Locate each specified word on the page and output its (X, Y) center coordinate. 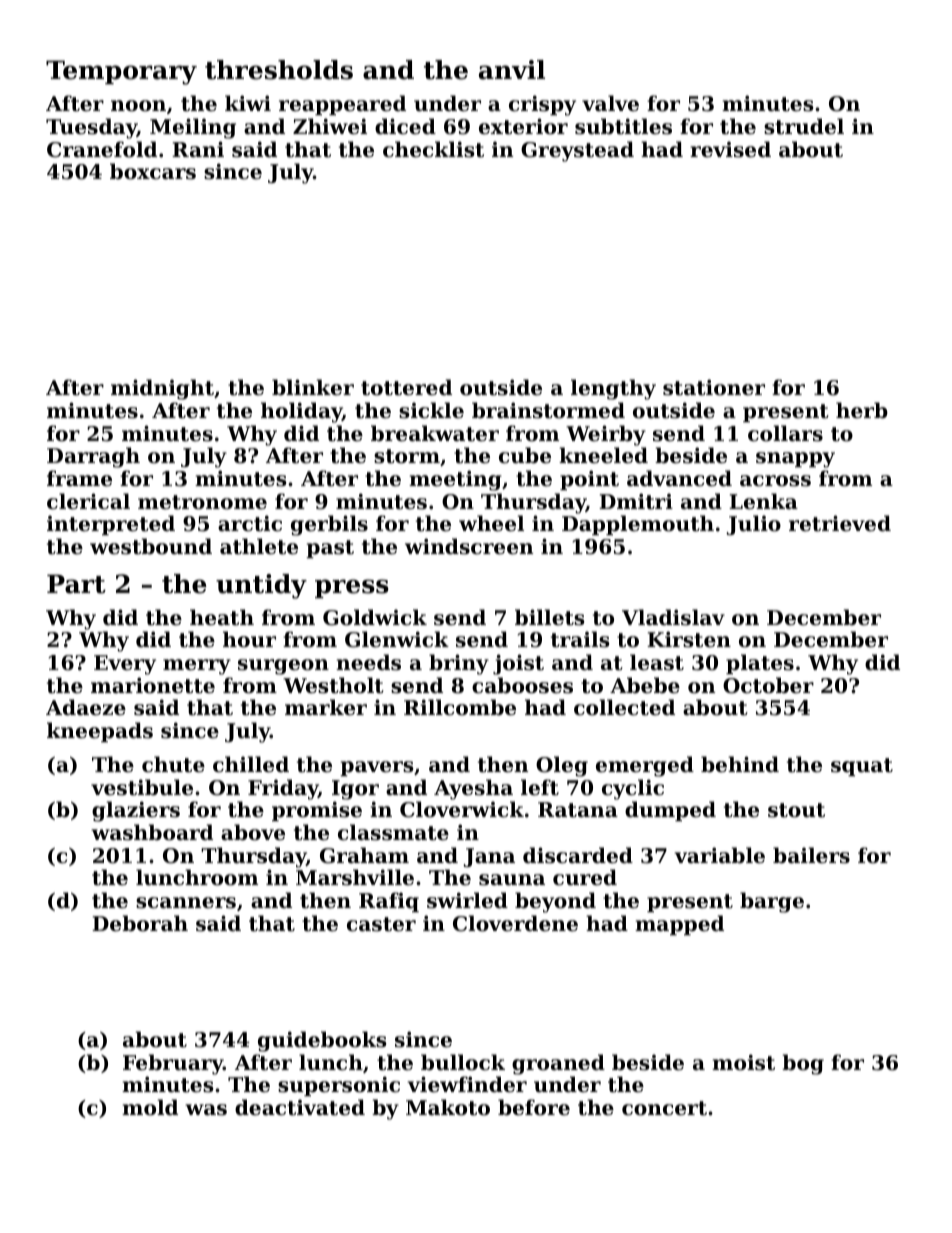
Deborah (140, 923)
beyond (555, 902)
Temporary (121, 72)
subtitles (623, 126)
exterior (523, 126)
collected (624, 707)
